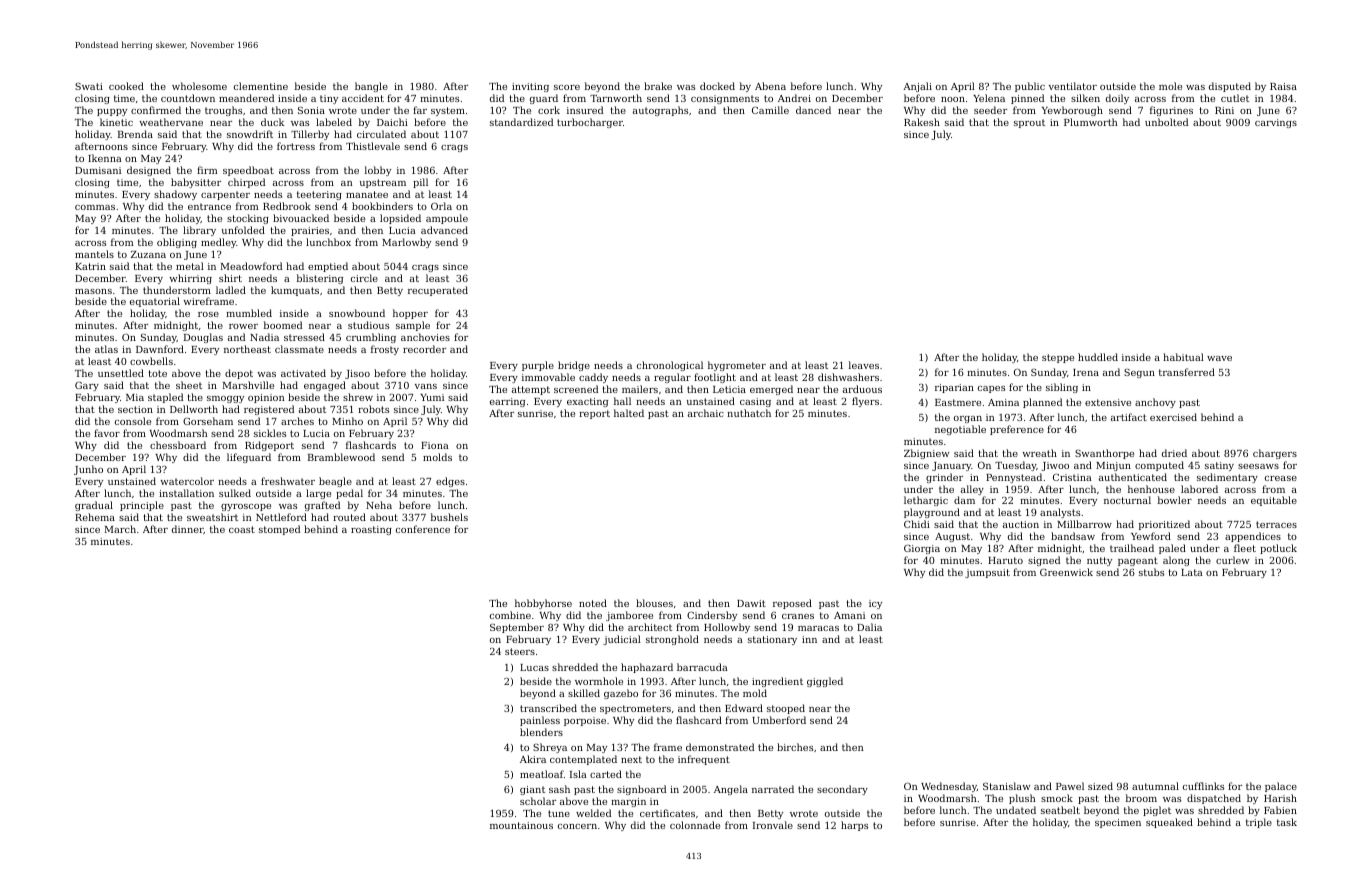 This document has width=1372, height=887. I want to click on Lata, so click(1192, 572).
